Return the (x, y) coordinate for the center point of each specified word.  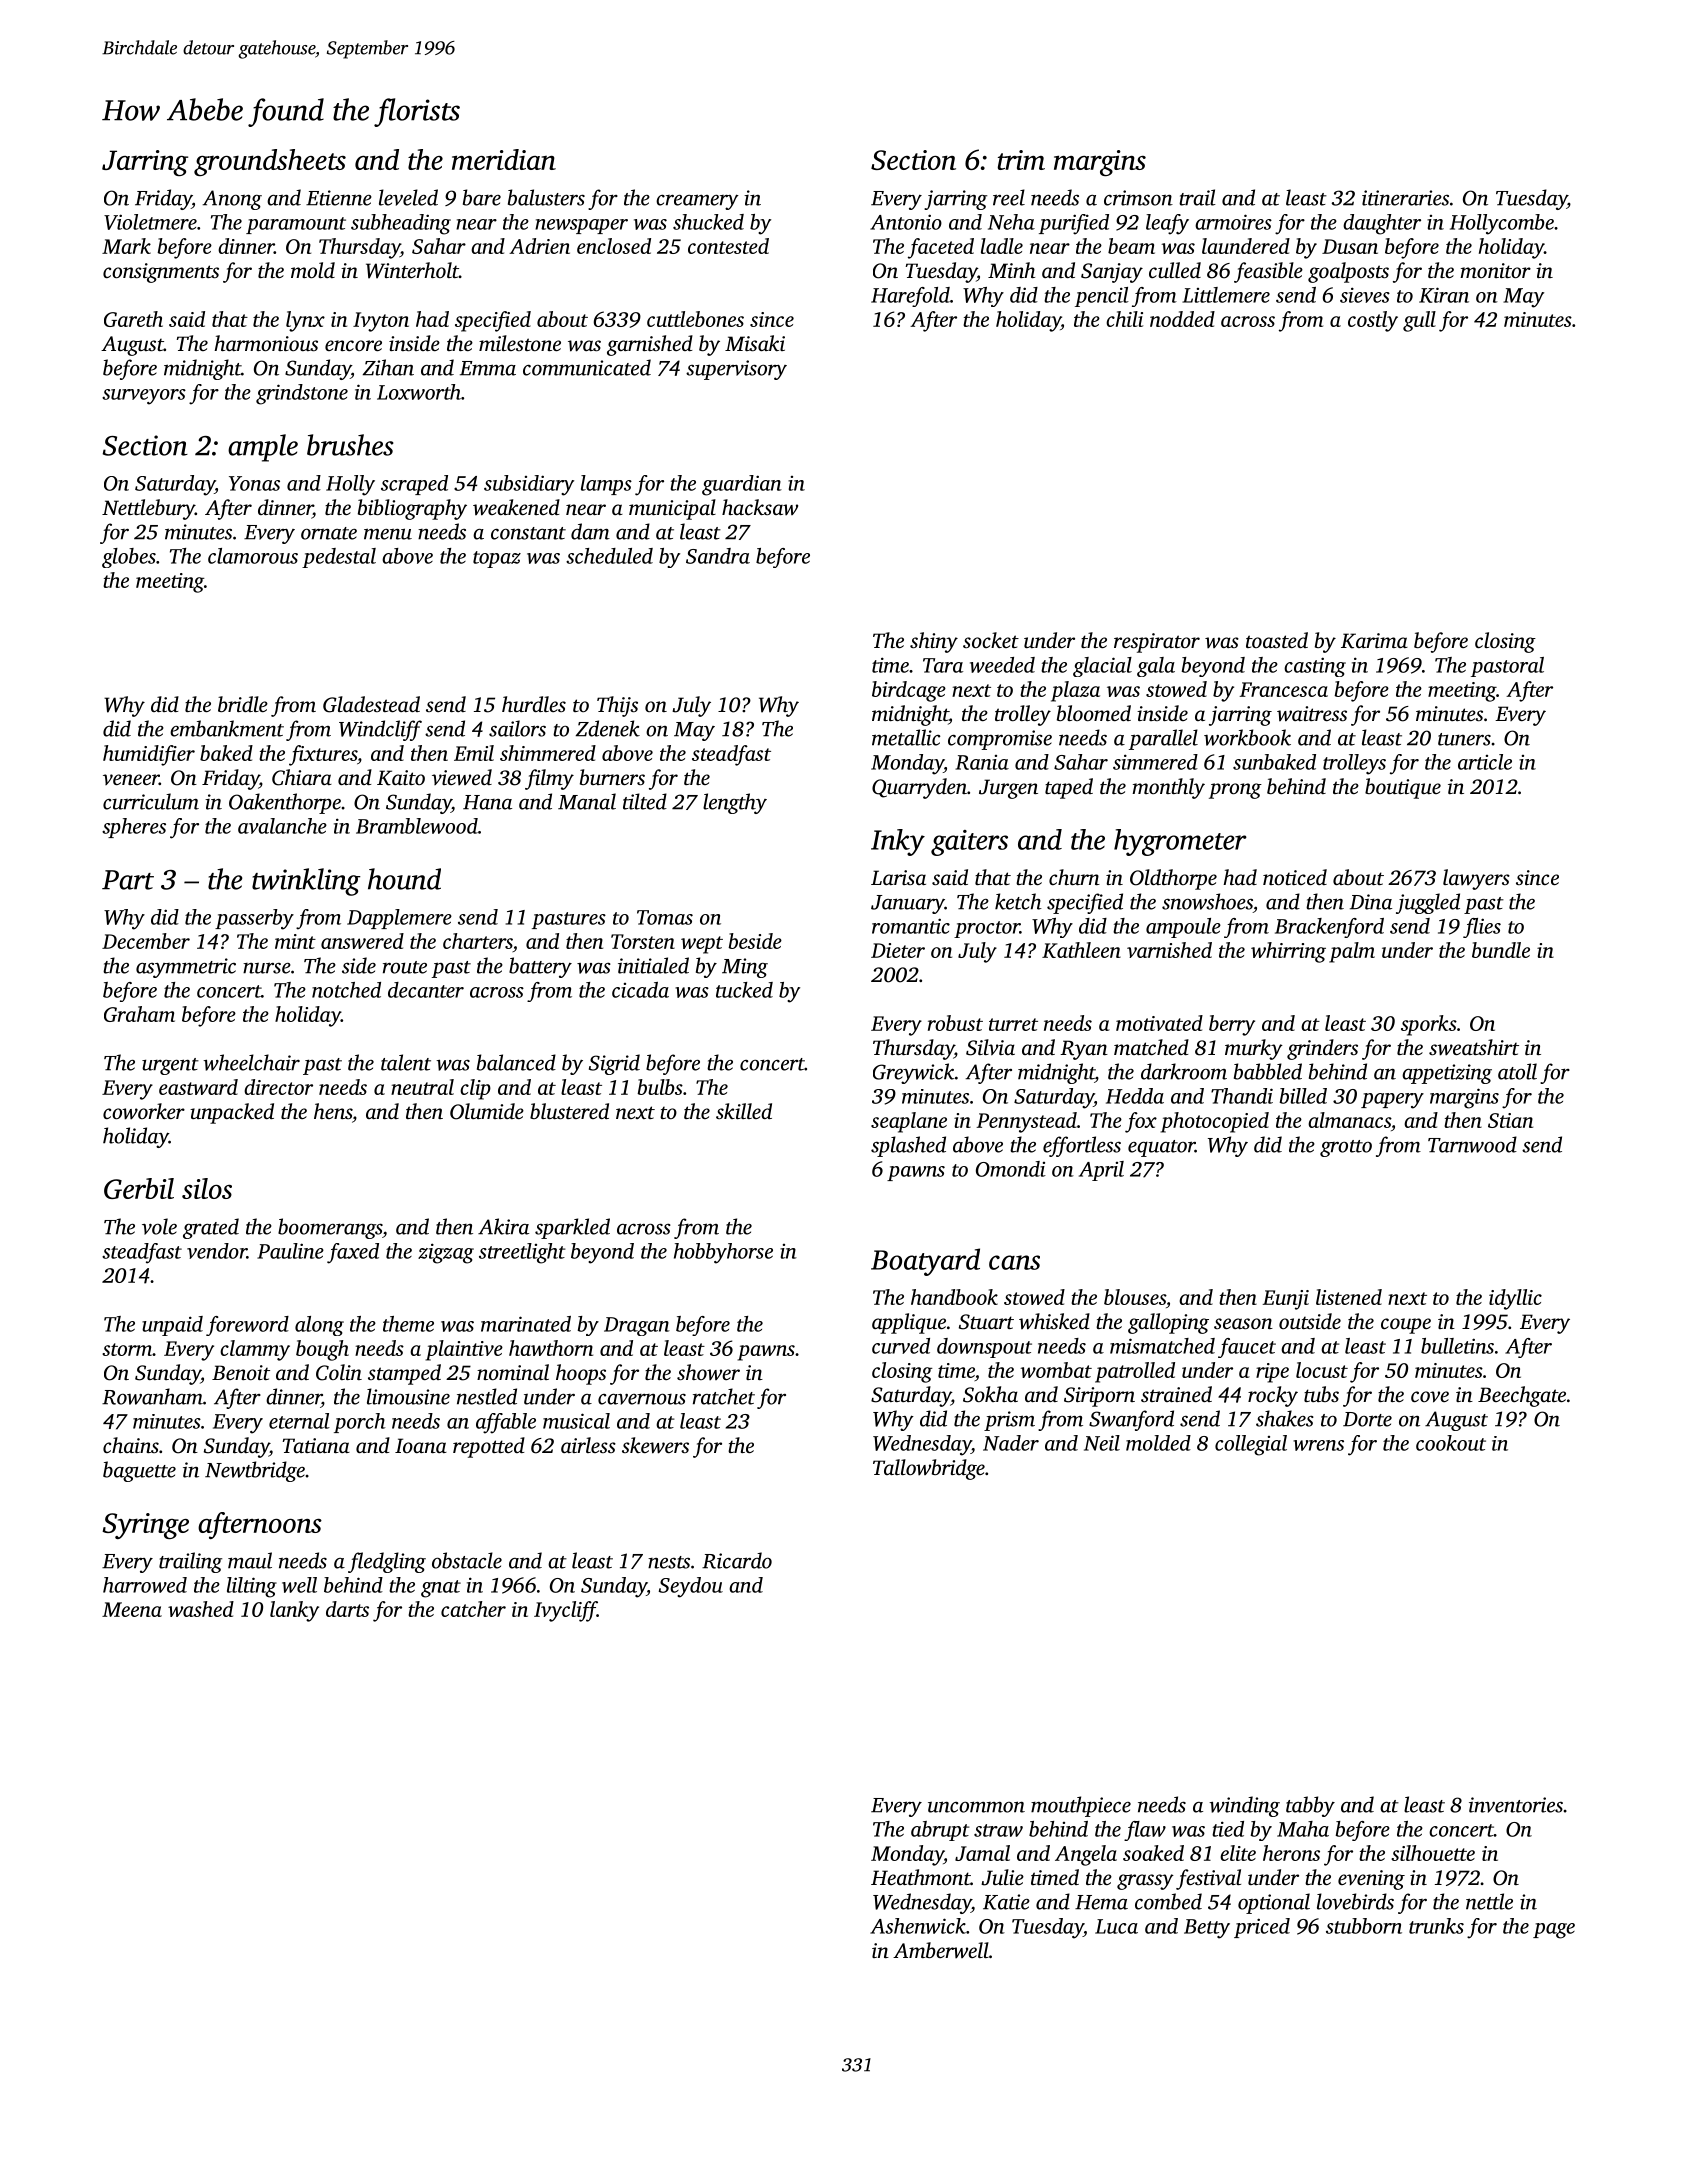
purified (1074, 224)
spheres (134, 828)
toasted (1277, 640)
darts (347, 1609)
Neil (1102, 1443)
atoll (1517, 1071)
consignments (161, 273)
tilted (645, 801)
